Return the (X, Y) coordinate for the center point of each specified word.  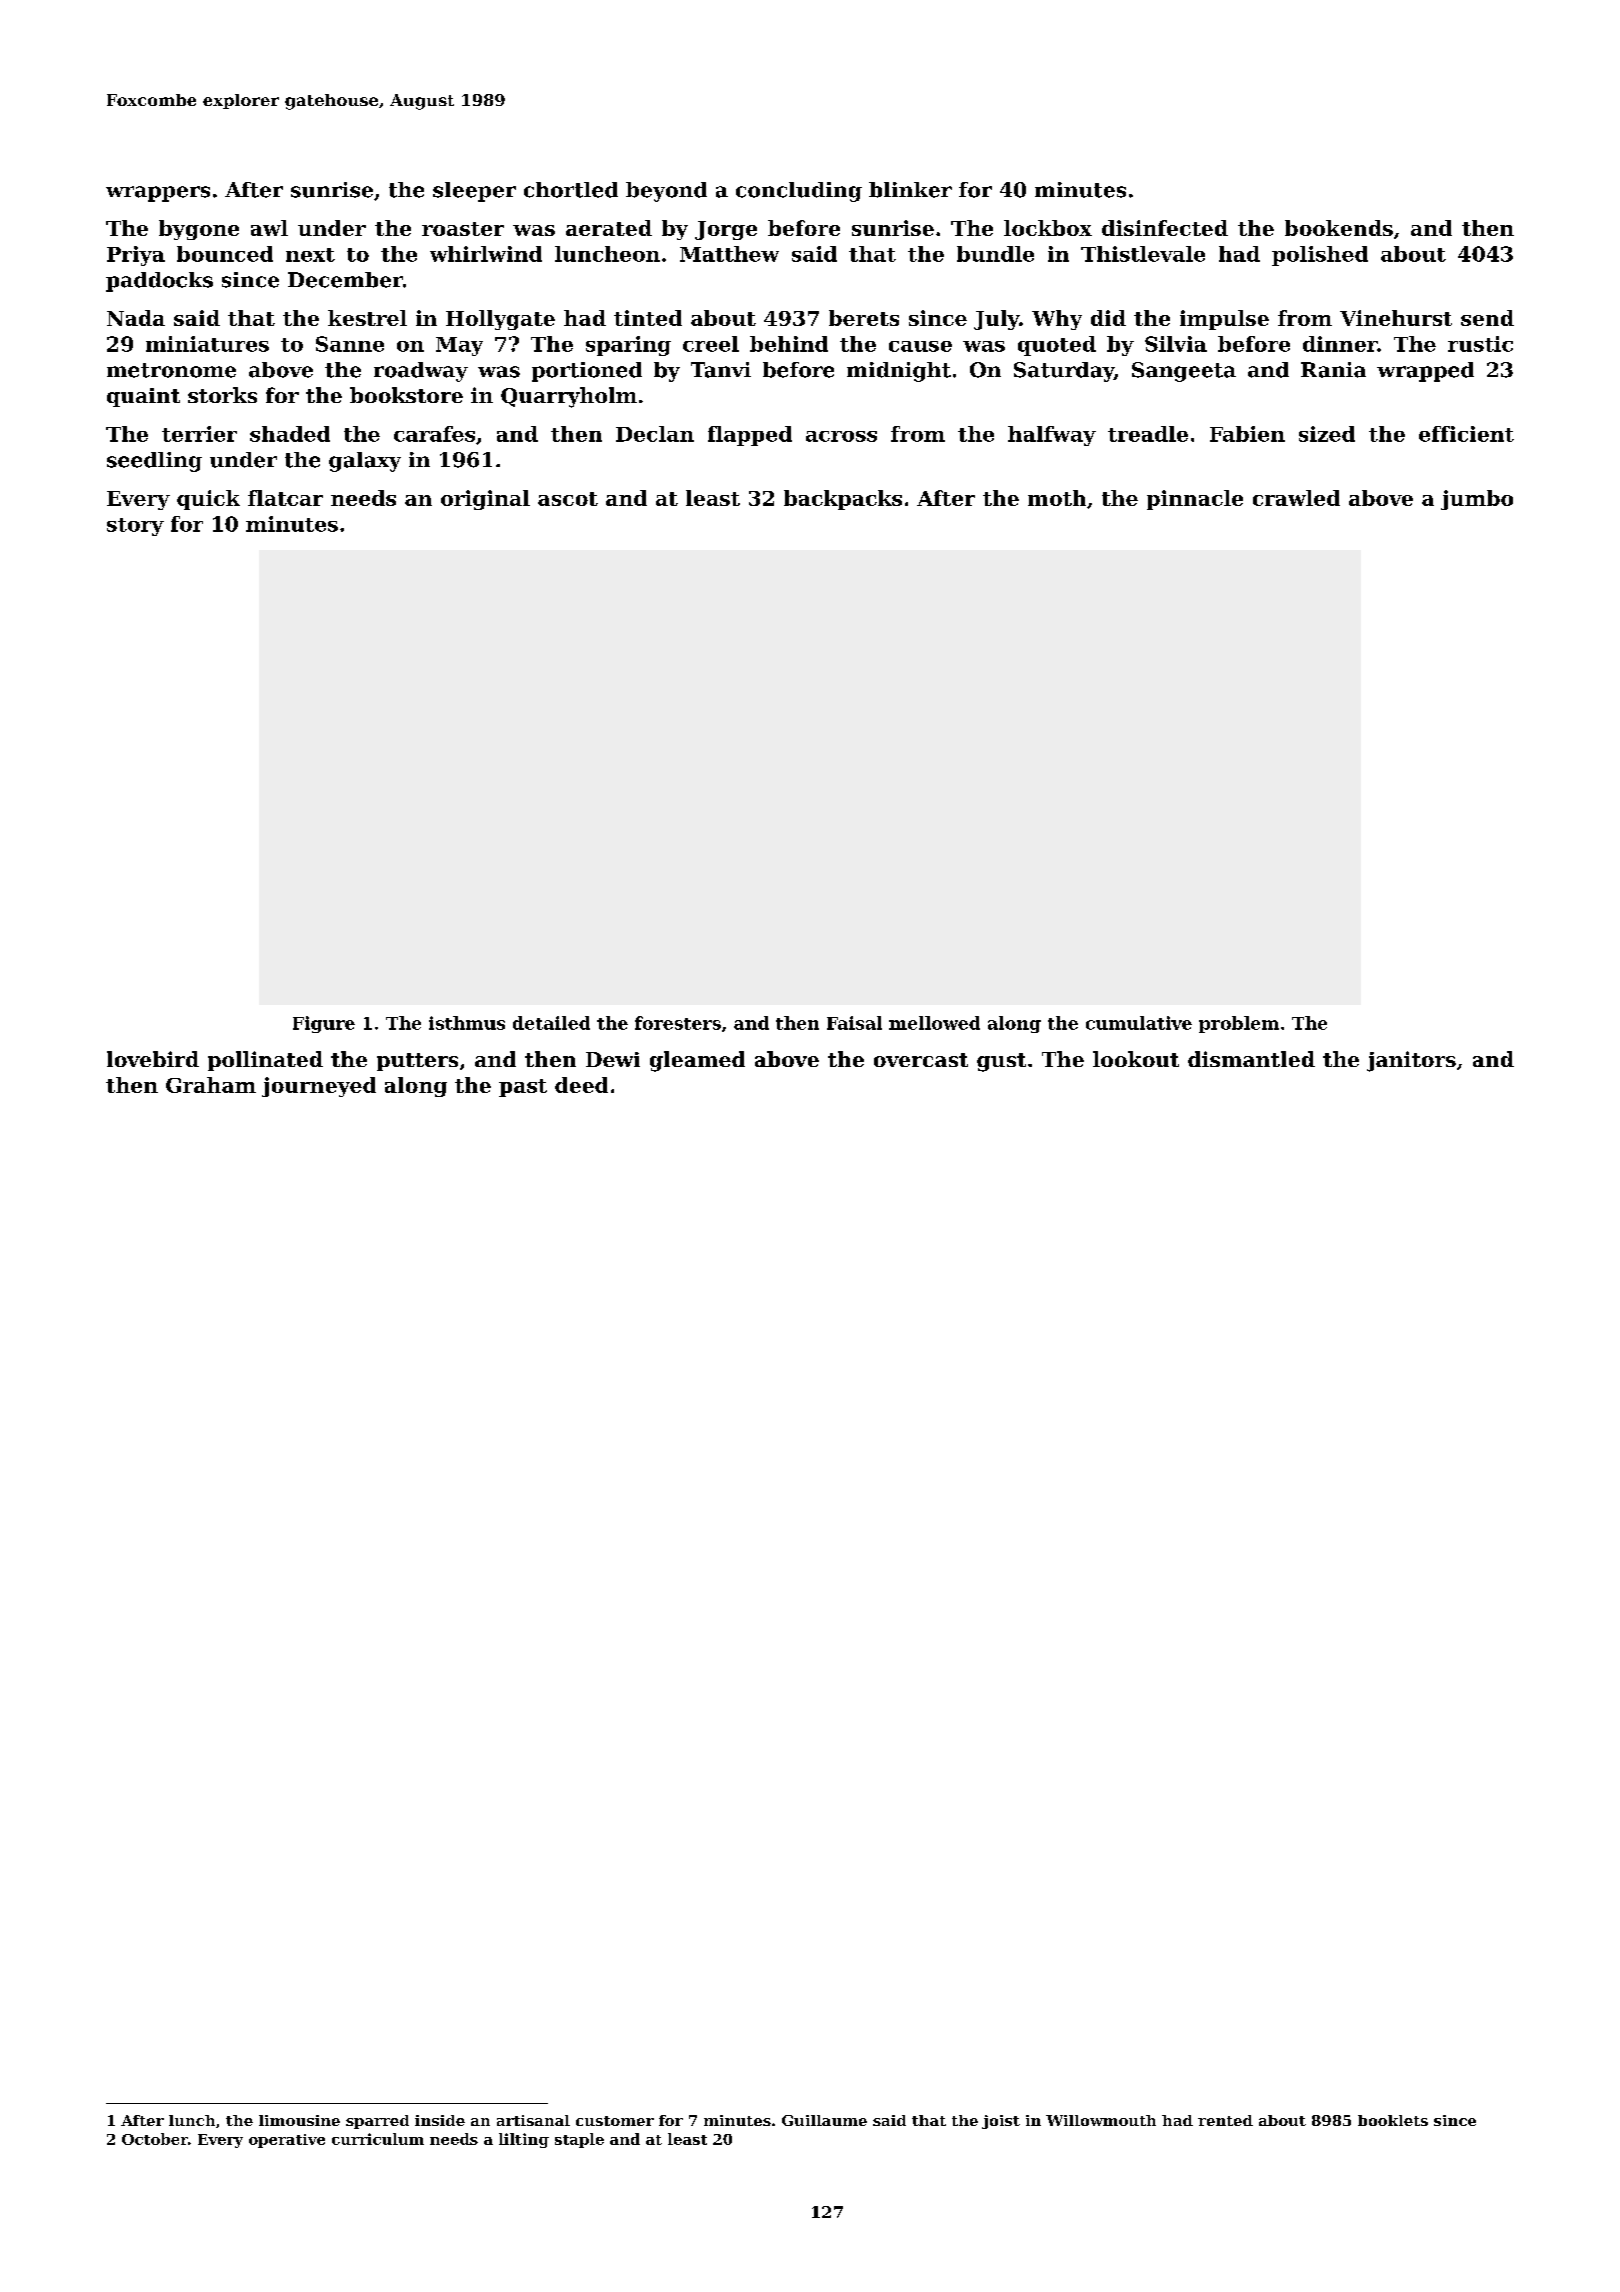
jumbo (1477, 500)
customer (615, 2121)
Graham (211, 1085)
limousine (299, 2120)
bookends (1339, 228)
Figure (324, 1024)
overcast (921, 1060)
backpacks (843, 500)
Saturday (1064, 372)
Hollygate (500, 320)
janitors (1411, 1061)
